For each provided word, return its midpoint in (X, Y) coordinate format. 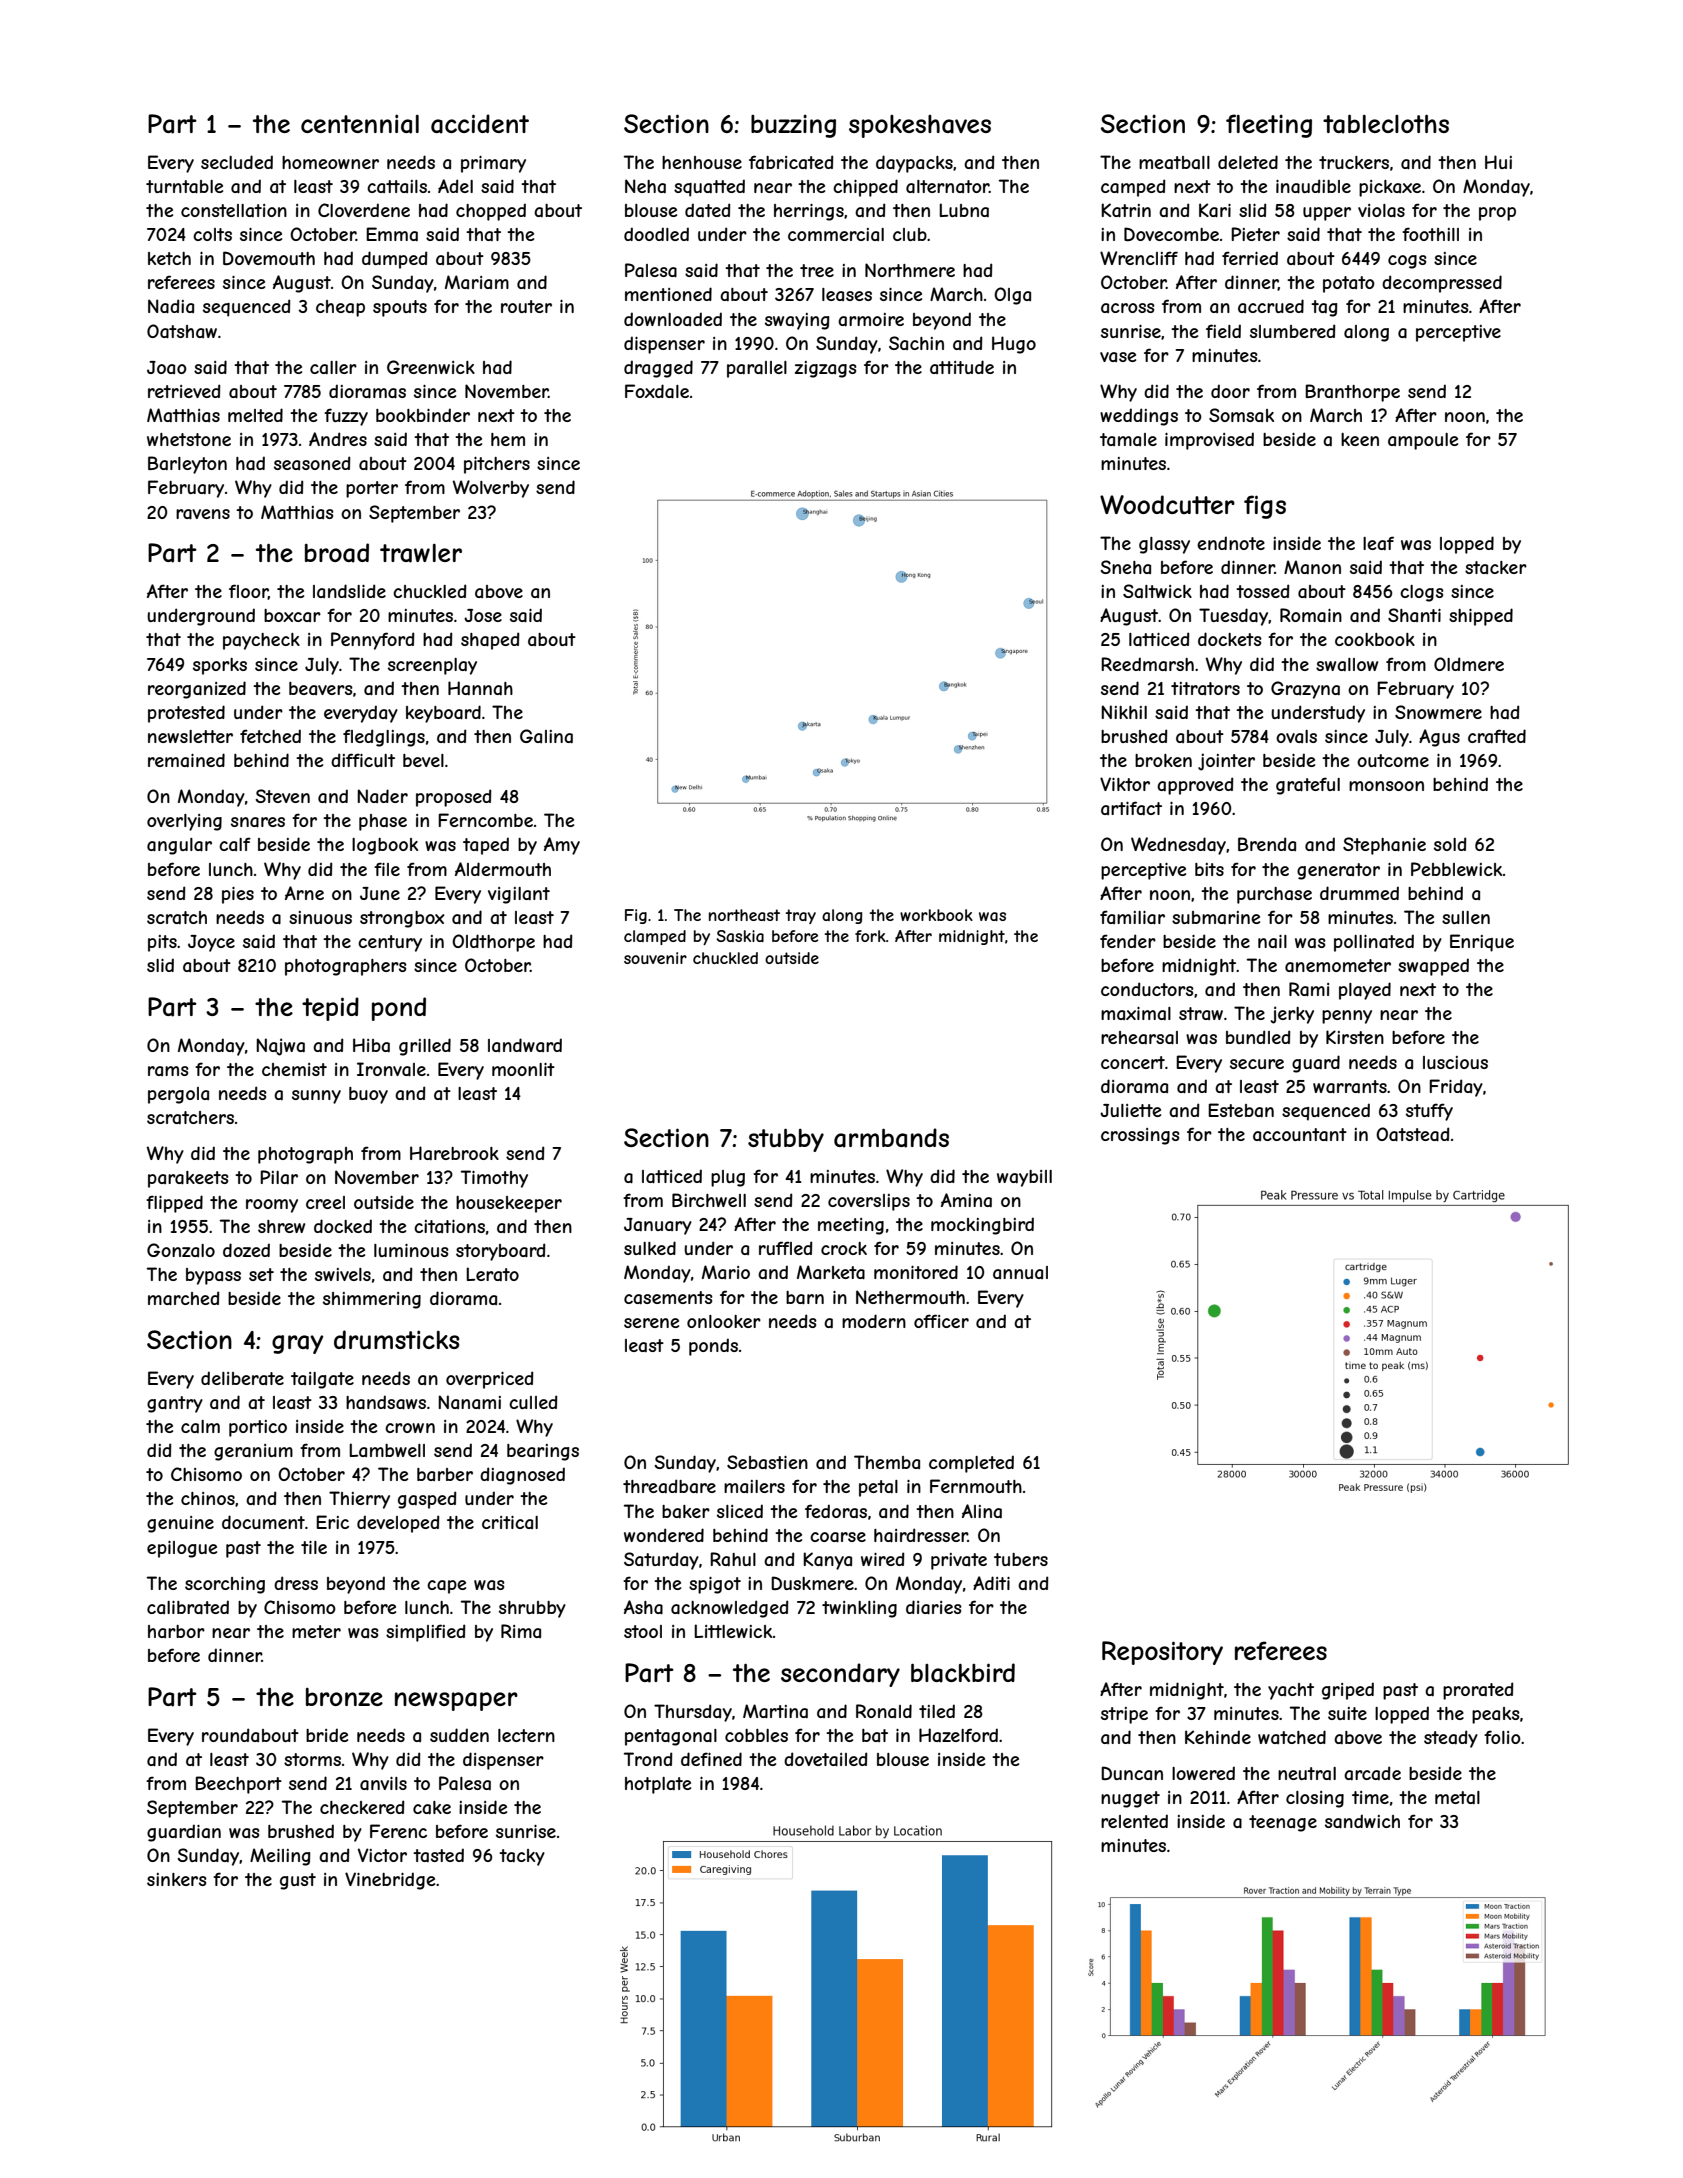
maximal (1136, 1013)
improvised (1209, 441)
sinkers (177, 1879)
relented (1134, 1821)
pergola (178, 1095)
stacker (1496, 567)
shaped (490, 641)
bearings (543, 1452)
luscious (1455, 1062)
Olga (1012, 296)
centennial (360, 124)
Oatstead (1412, 1134)
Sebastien (767, 1462)
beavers (321, 688)
